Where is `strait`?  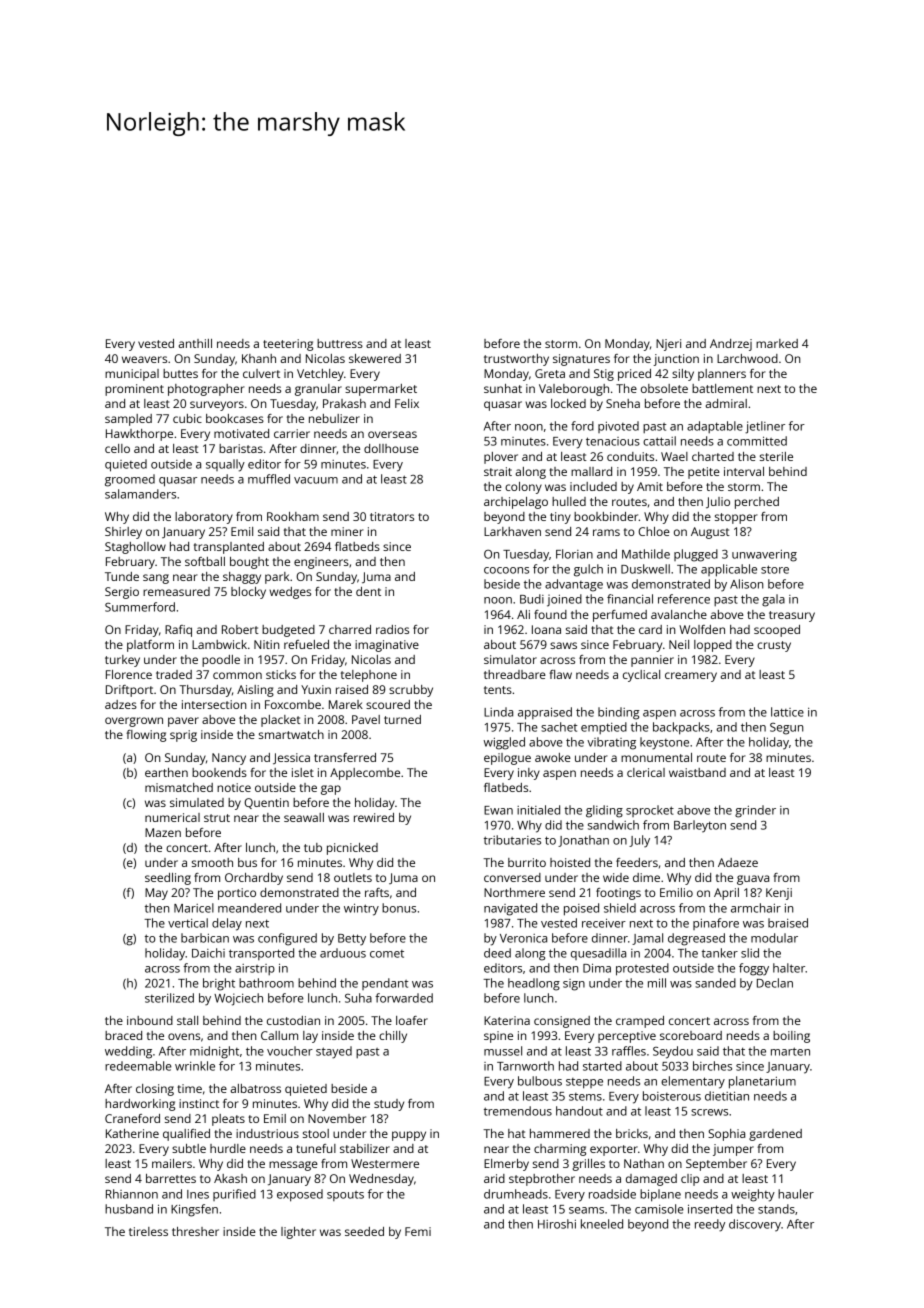
strait is located at coordinates (498, 471).
